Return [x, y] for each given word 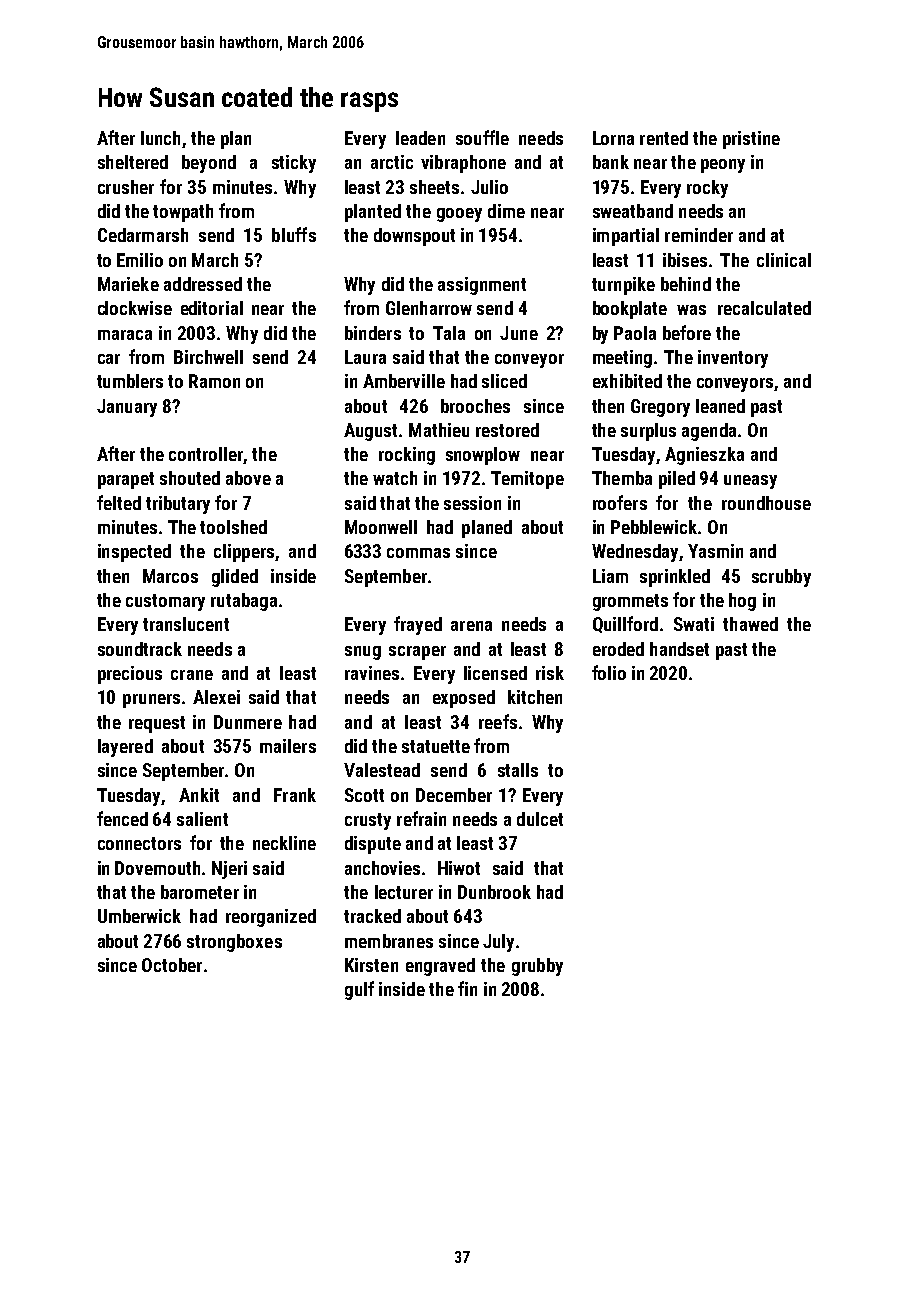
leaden [420, 138]
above [248, 478]
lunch [160, 138]
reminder [699, 235]
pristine [751, 140]
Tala [449, 333]
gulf [359, 990]
